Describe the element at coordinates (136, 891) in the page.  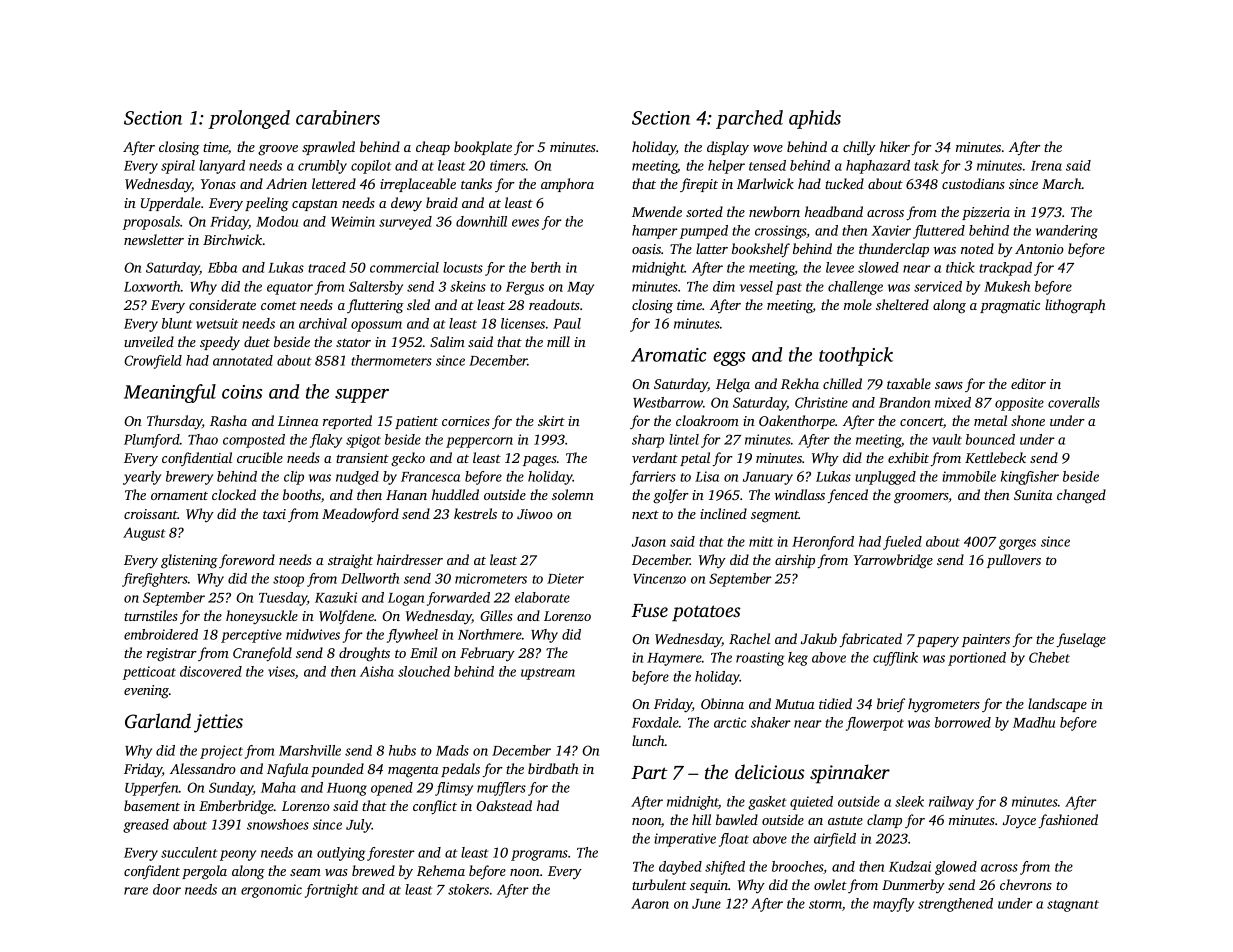
I see `rare` at that location.
